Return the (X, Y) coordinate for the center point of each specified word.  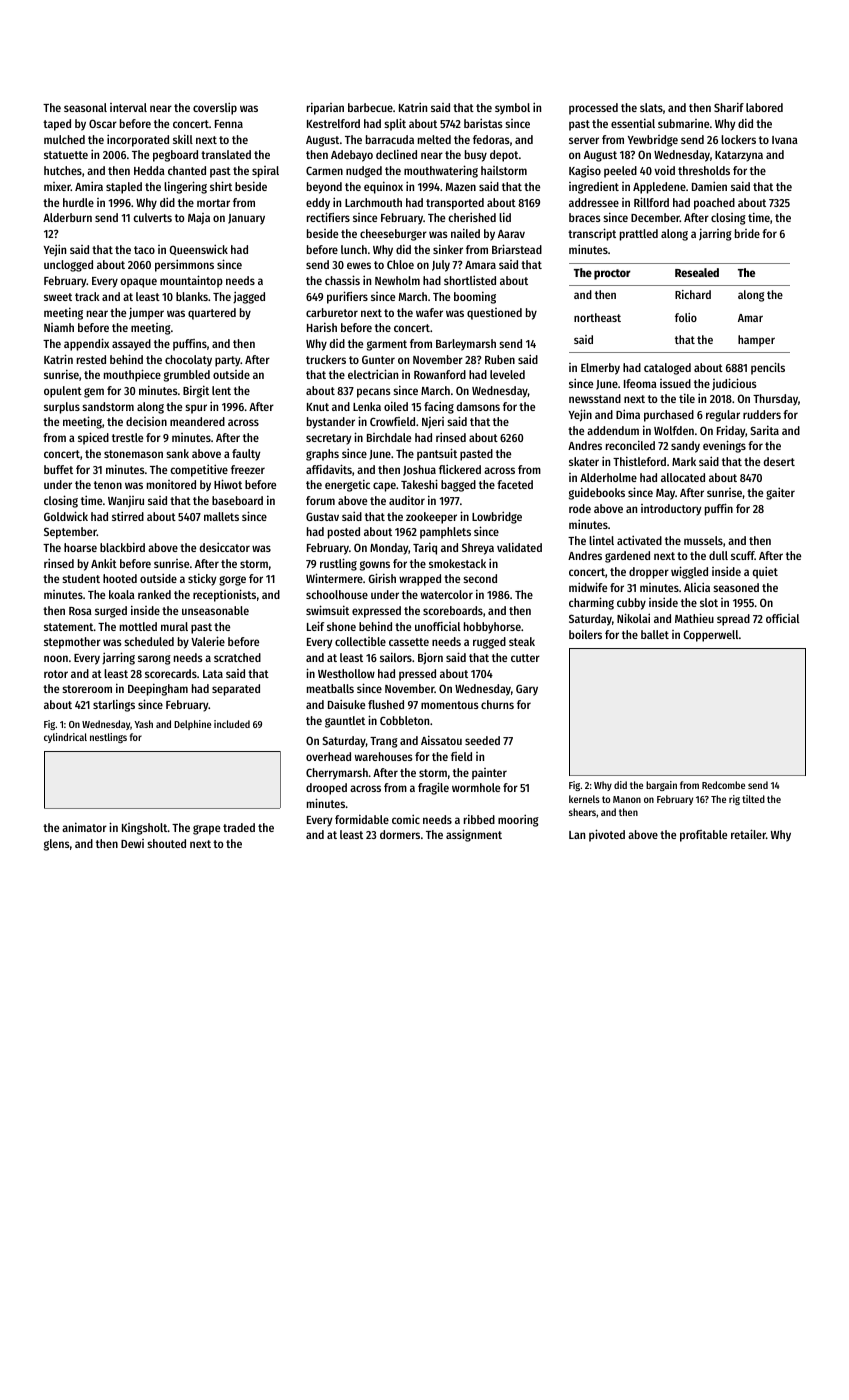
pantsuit (437, 454)
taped (57, 125)
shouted (166, 843)
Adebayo (352, 156)
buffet (58, 469)
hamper (756, 341)
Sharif (729, 107)
